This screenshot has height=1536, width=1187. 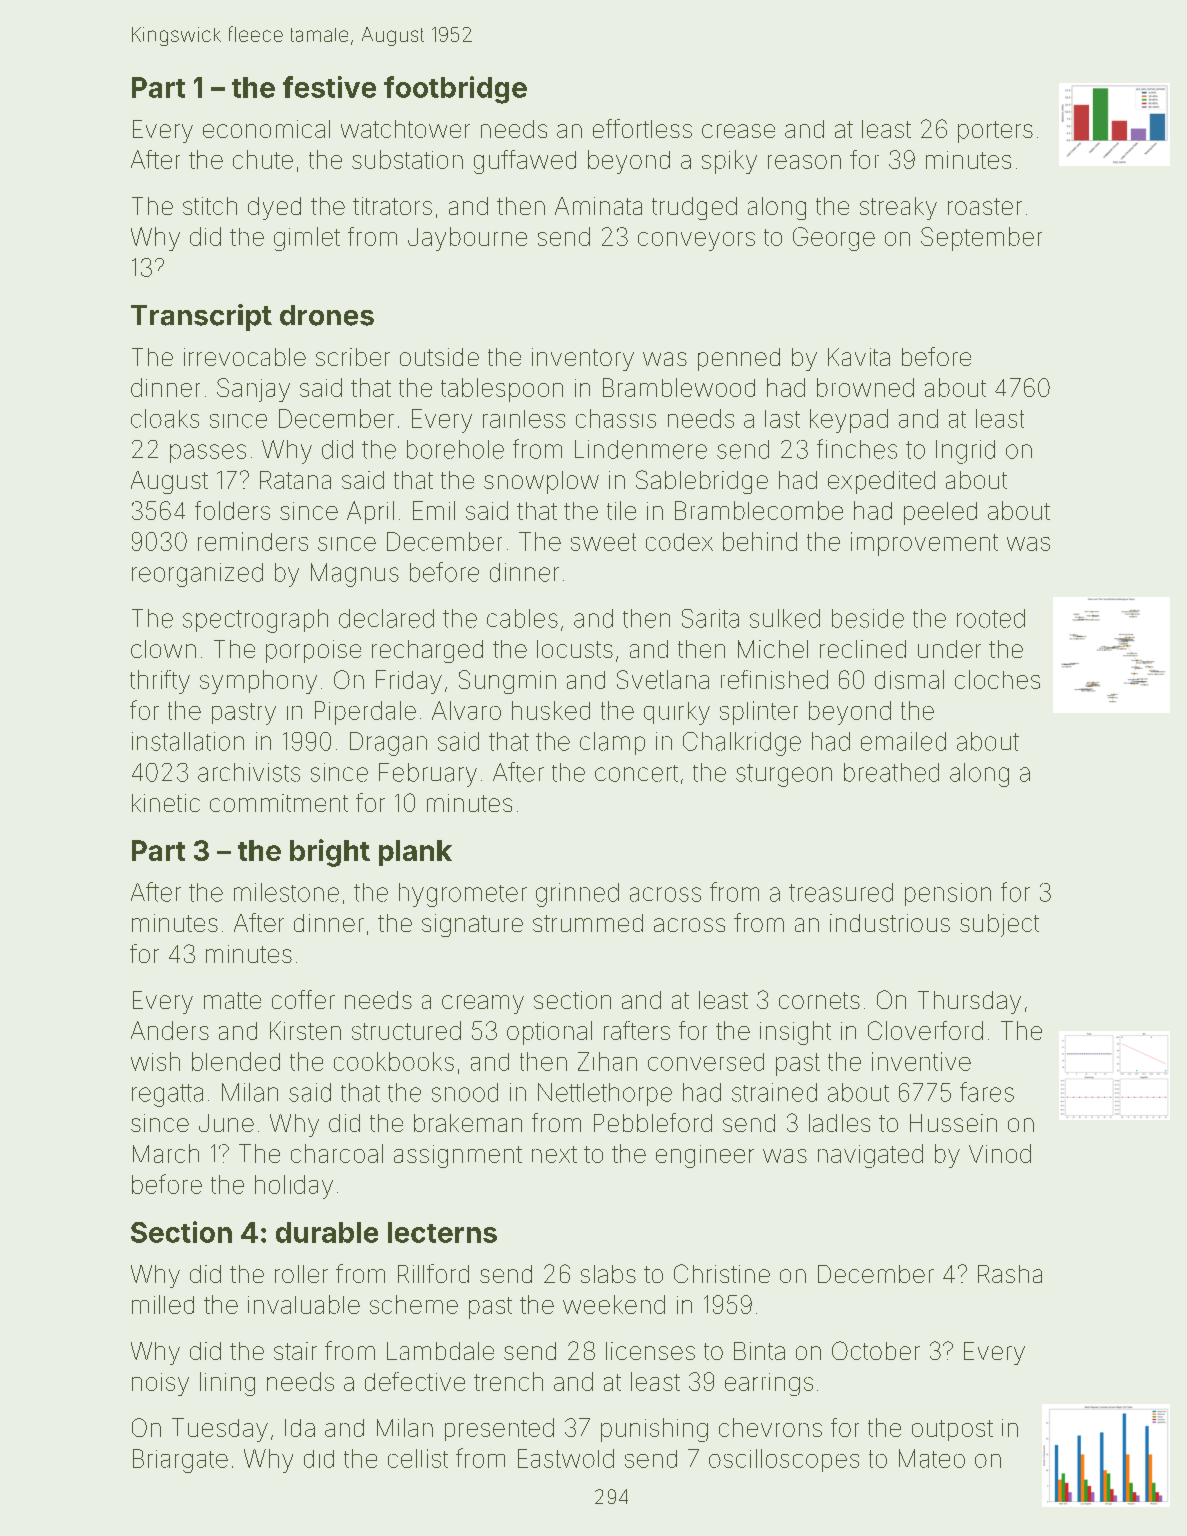 What do you see at coordinates (201, 317) in the screenshot?
I see `Transcript` at bounding box center [201, 317].
